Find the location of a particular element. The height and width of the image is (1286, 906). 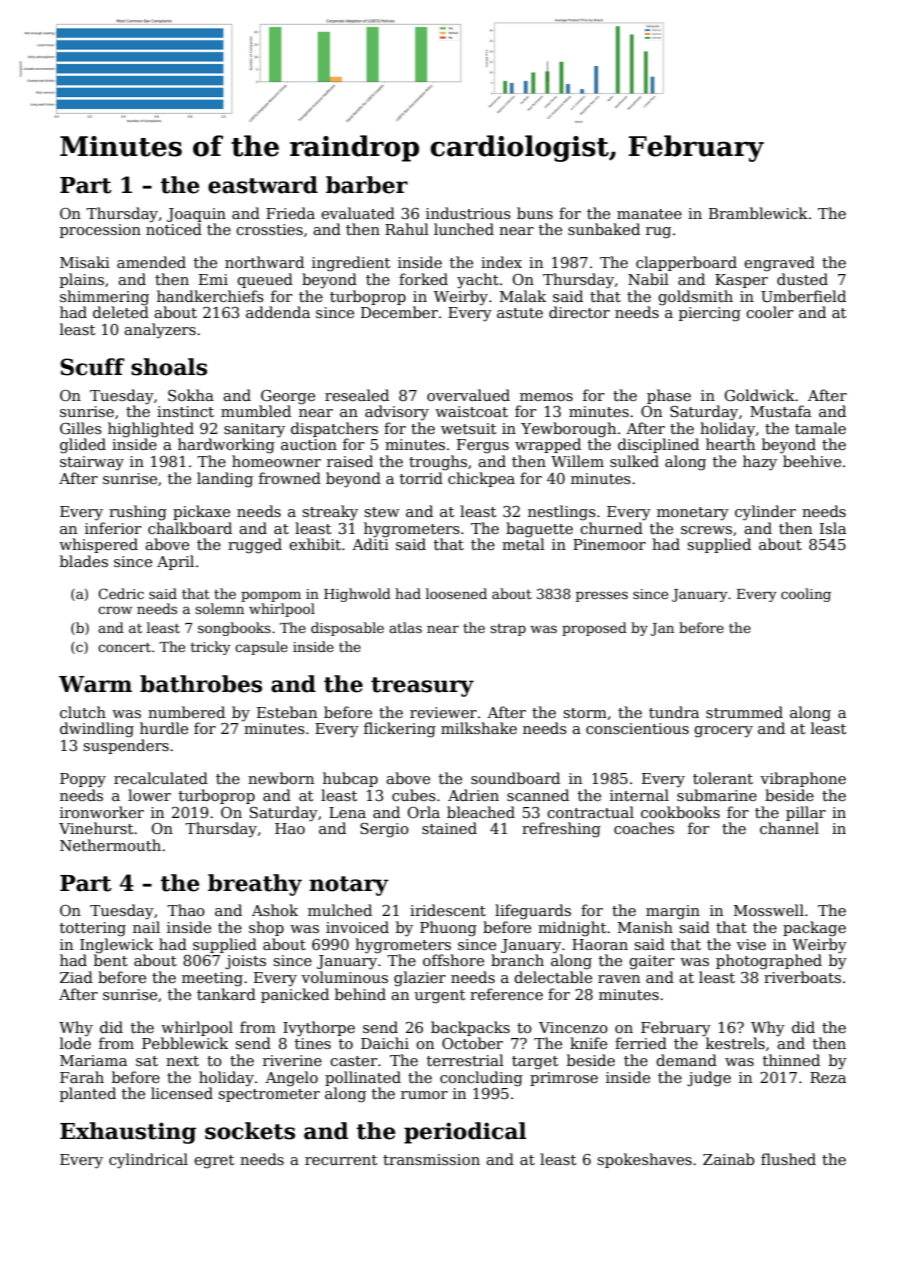

lode is located at coordinates (75, 1043).
